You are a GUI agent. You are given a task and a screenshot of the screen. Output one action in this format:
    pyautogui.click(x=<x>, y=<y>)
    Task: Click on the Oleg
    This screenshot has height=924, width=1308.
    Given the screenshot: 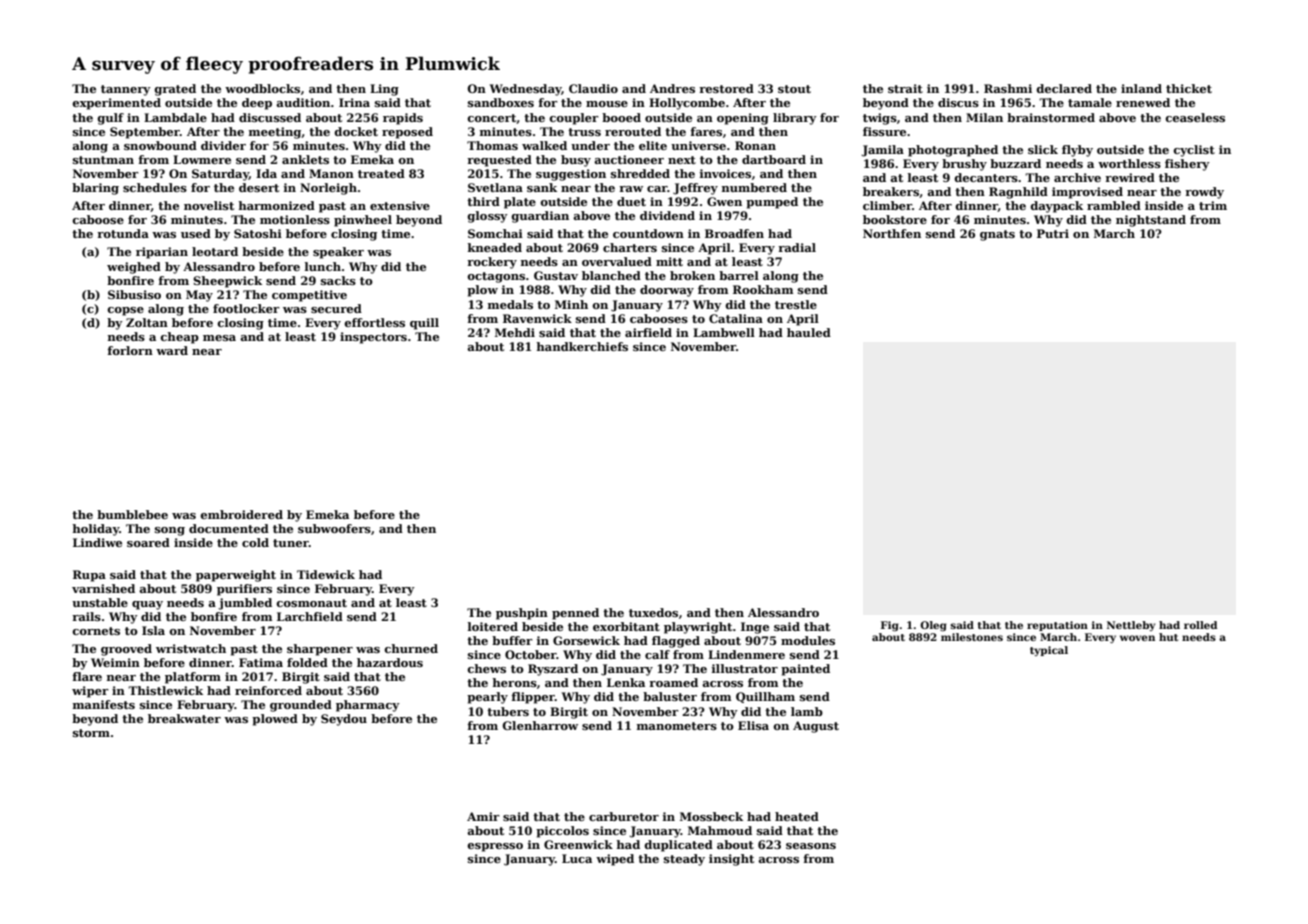 What is the action you would take?
    pyautogui.click(x=933, y=626)
